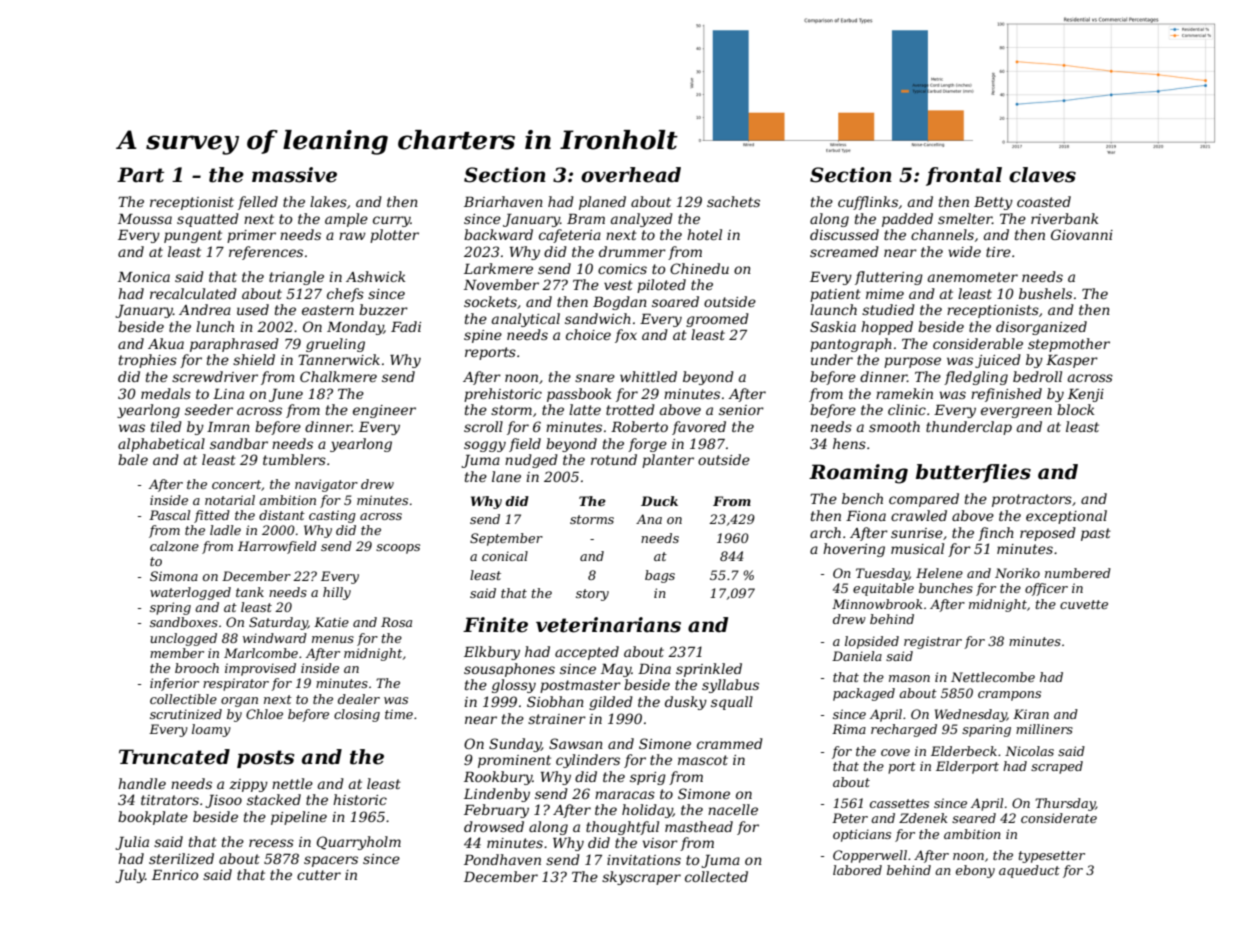 This screenshot has height=952, width=1233. Describe the element at coordinates (133, 459) in the screenshot. I see `bale` at that location.
